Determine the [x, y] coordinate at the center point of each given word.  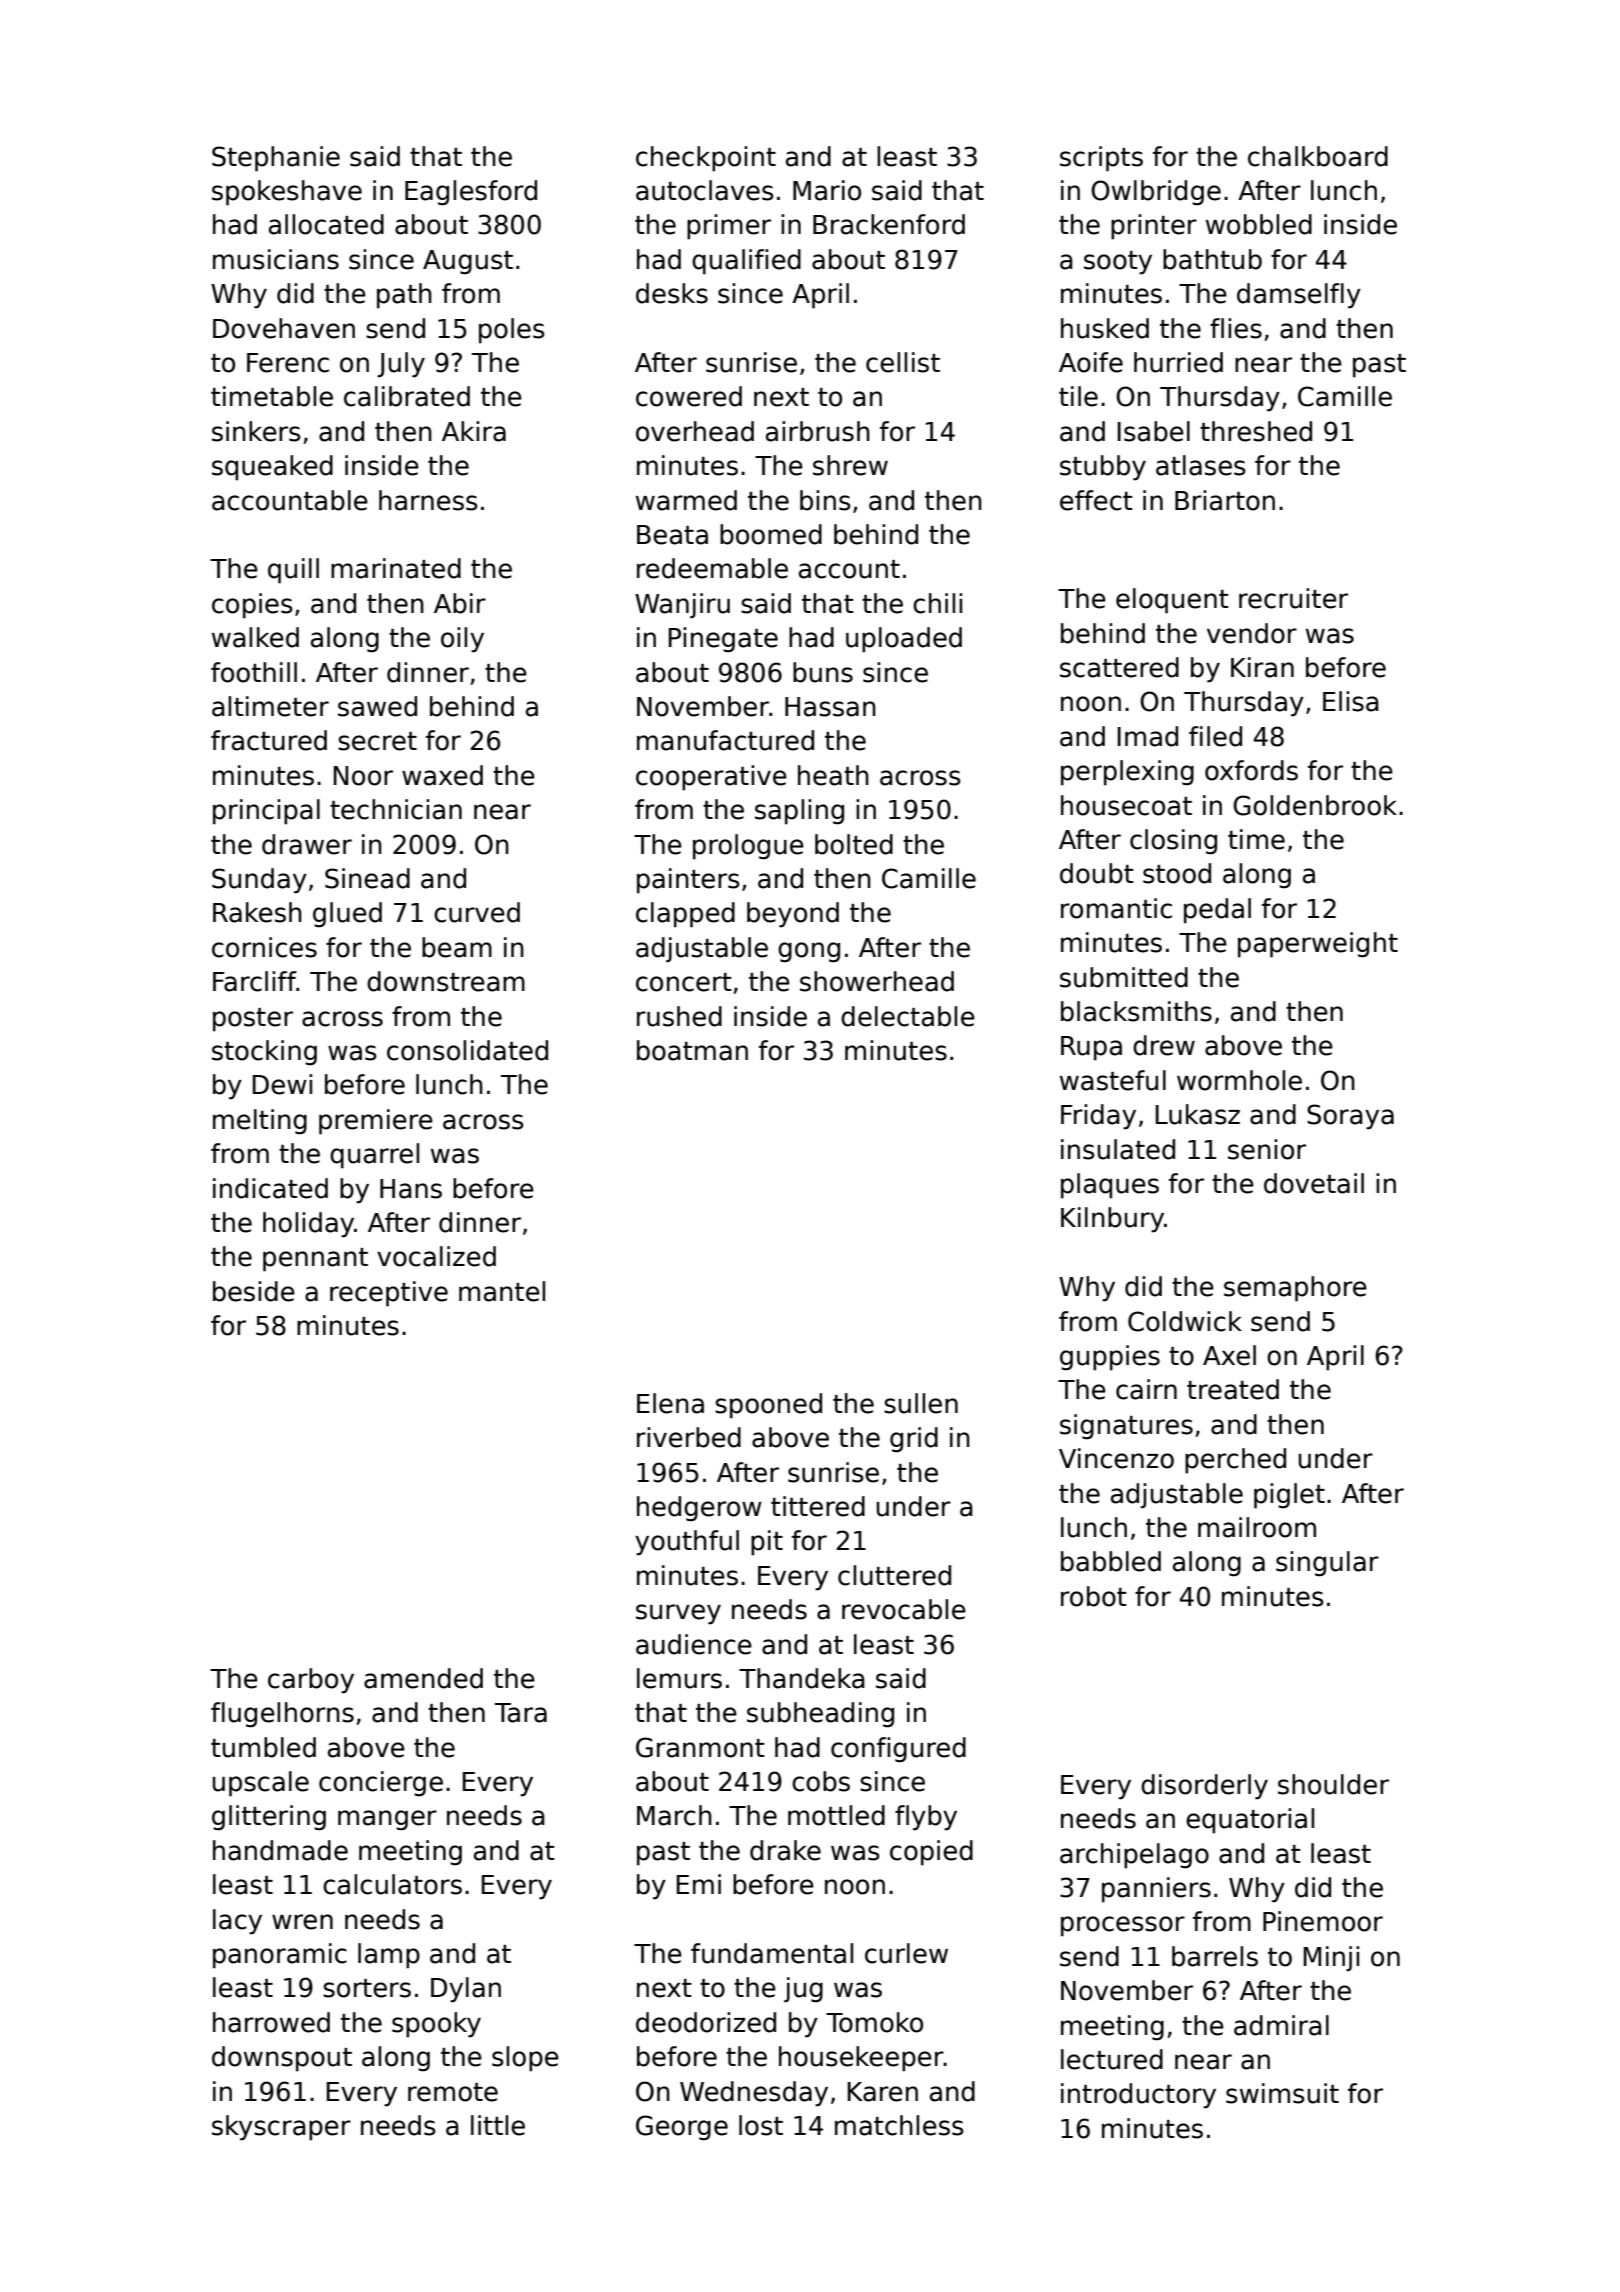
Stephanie [276, 159]
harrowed [271, 2022]
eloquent [1172, 601]
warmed [686, 500]
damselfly [1299, 296]
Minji [1331, 1959]
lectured [1112, 2059]
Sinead [367, 878]
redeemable [712, 568]
